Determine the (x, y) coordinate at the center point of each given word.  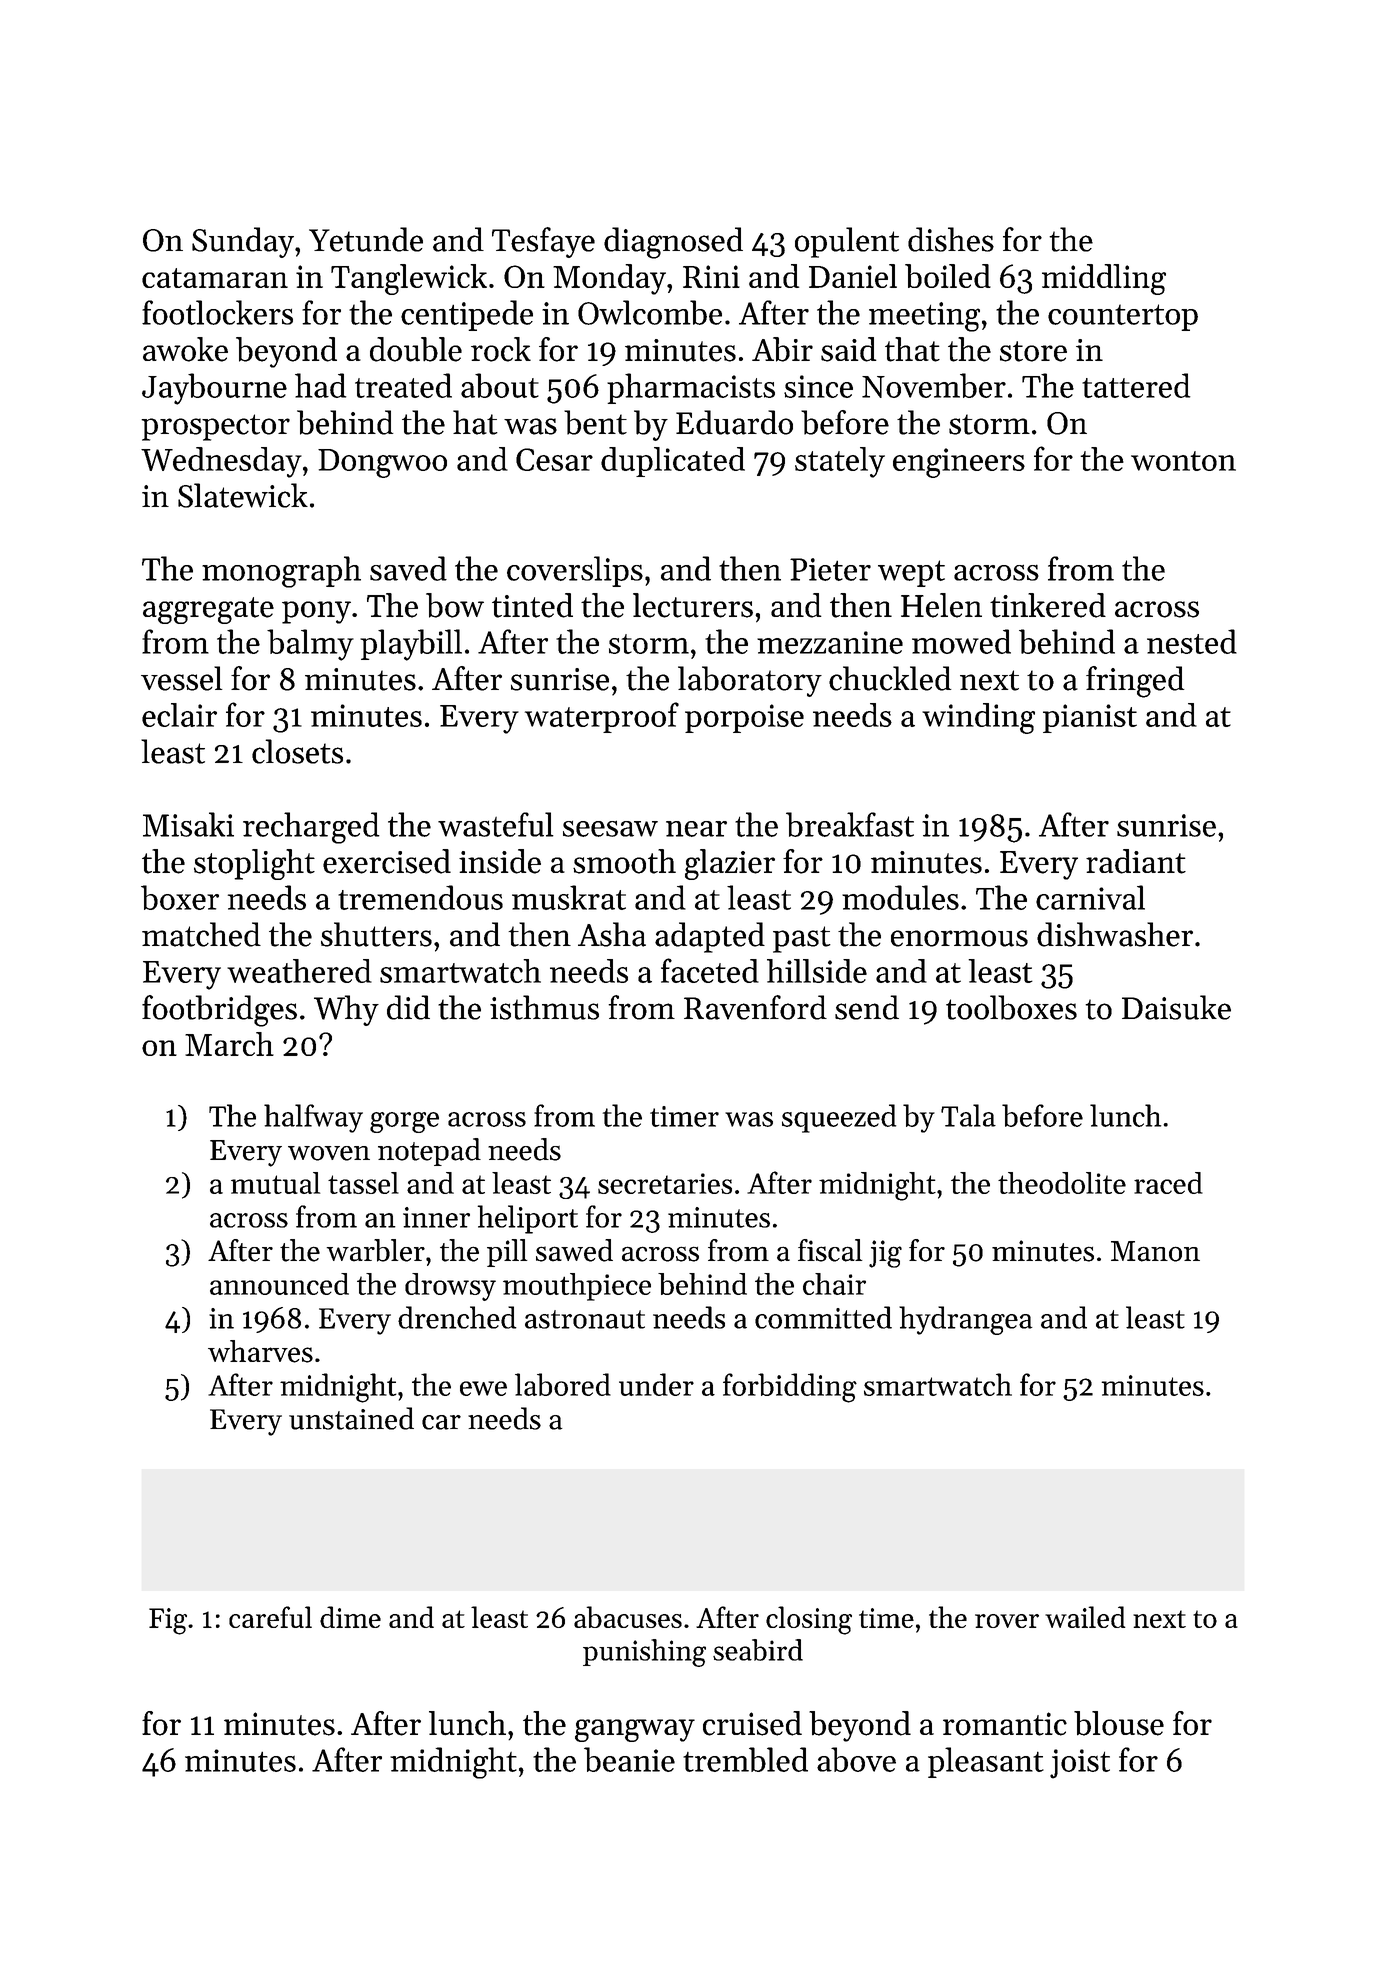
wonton (1183, 461)
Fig (168, 1621)
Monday (609, 279)
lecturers (693, 605)
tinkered (1048, 605)
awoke (185, 349)
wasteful (496, 824)
